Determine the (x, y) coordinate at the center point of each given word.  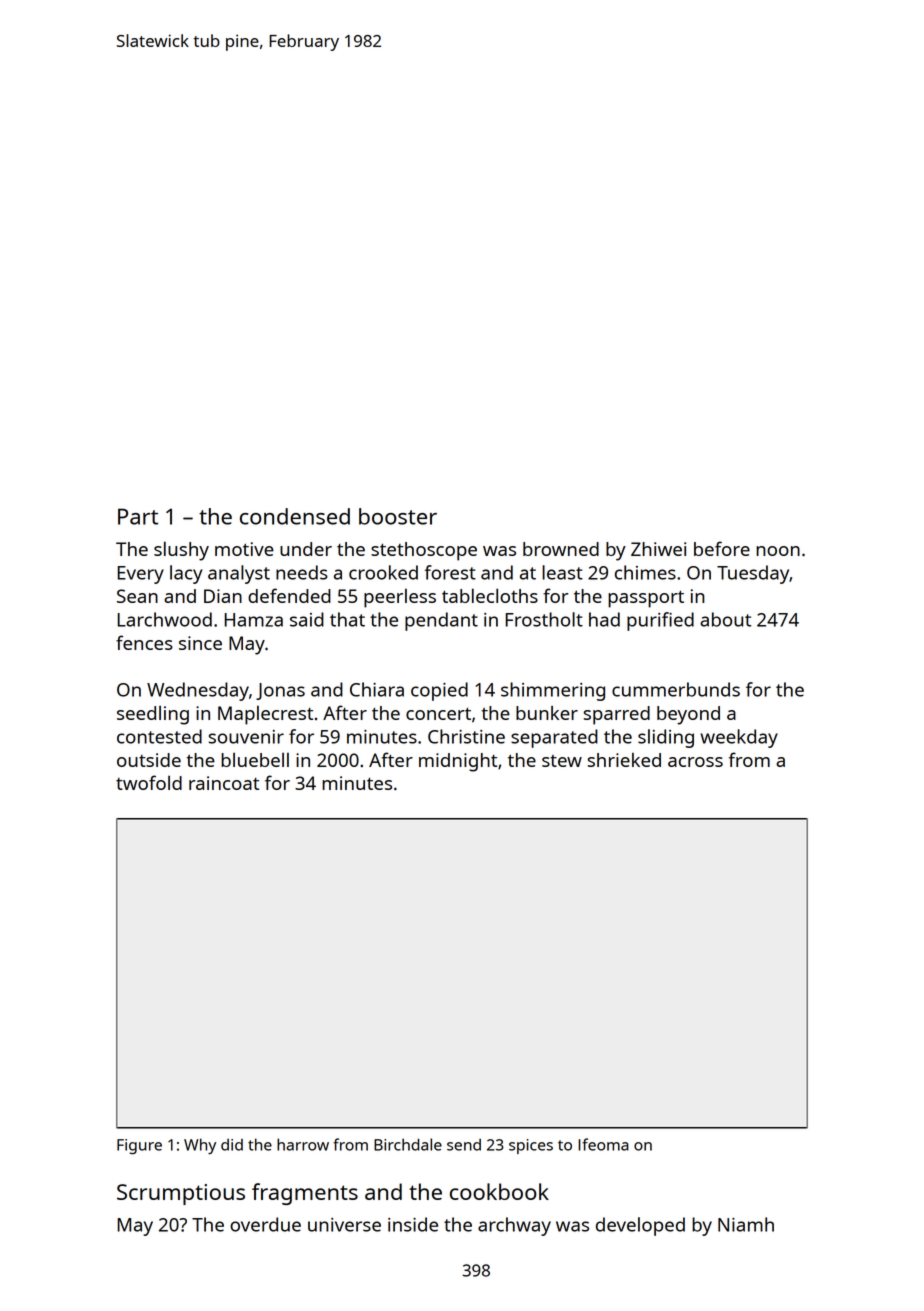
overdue (265, 1224)
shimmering (553, 691)
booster (398, 516)
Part (138, 516)
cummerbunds (676, 689)
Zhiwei (658, 549)
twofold (149, 782)
